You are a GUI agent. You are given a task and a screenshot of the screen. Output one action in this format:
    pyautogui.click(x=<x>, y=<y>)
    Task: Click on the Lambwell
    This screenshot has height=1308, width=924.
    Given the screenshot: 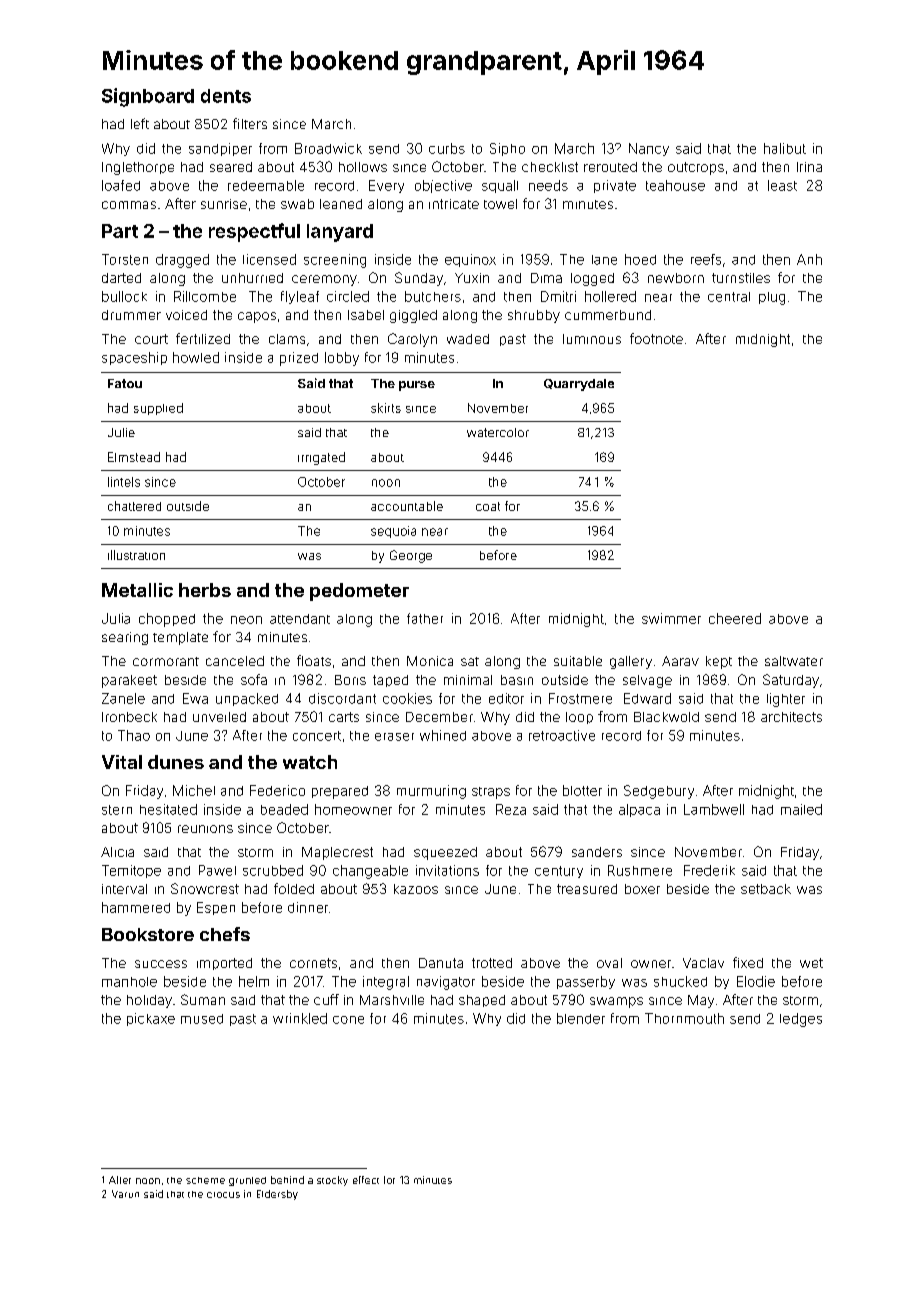 What is the action you would take?
    pyautogui.click(x=714, y=809)
